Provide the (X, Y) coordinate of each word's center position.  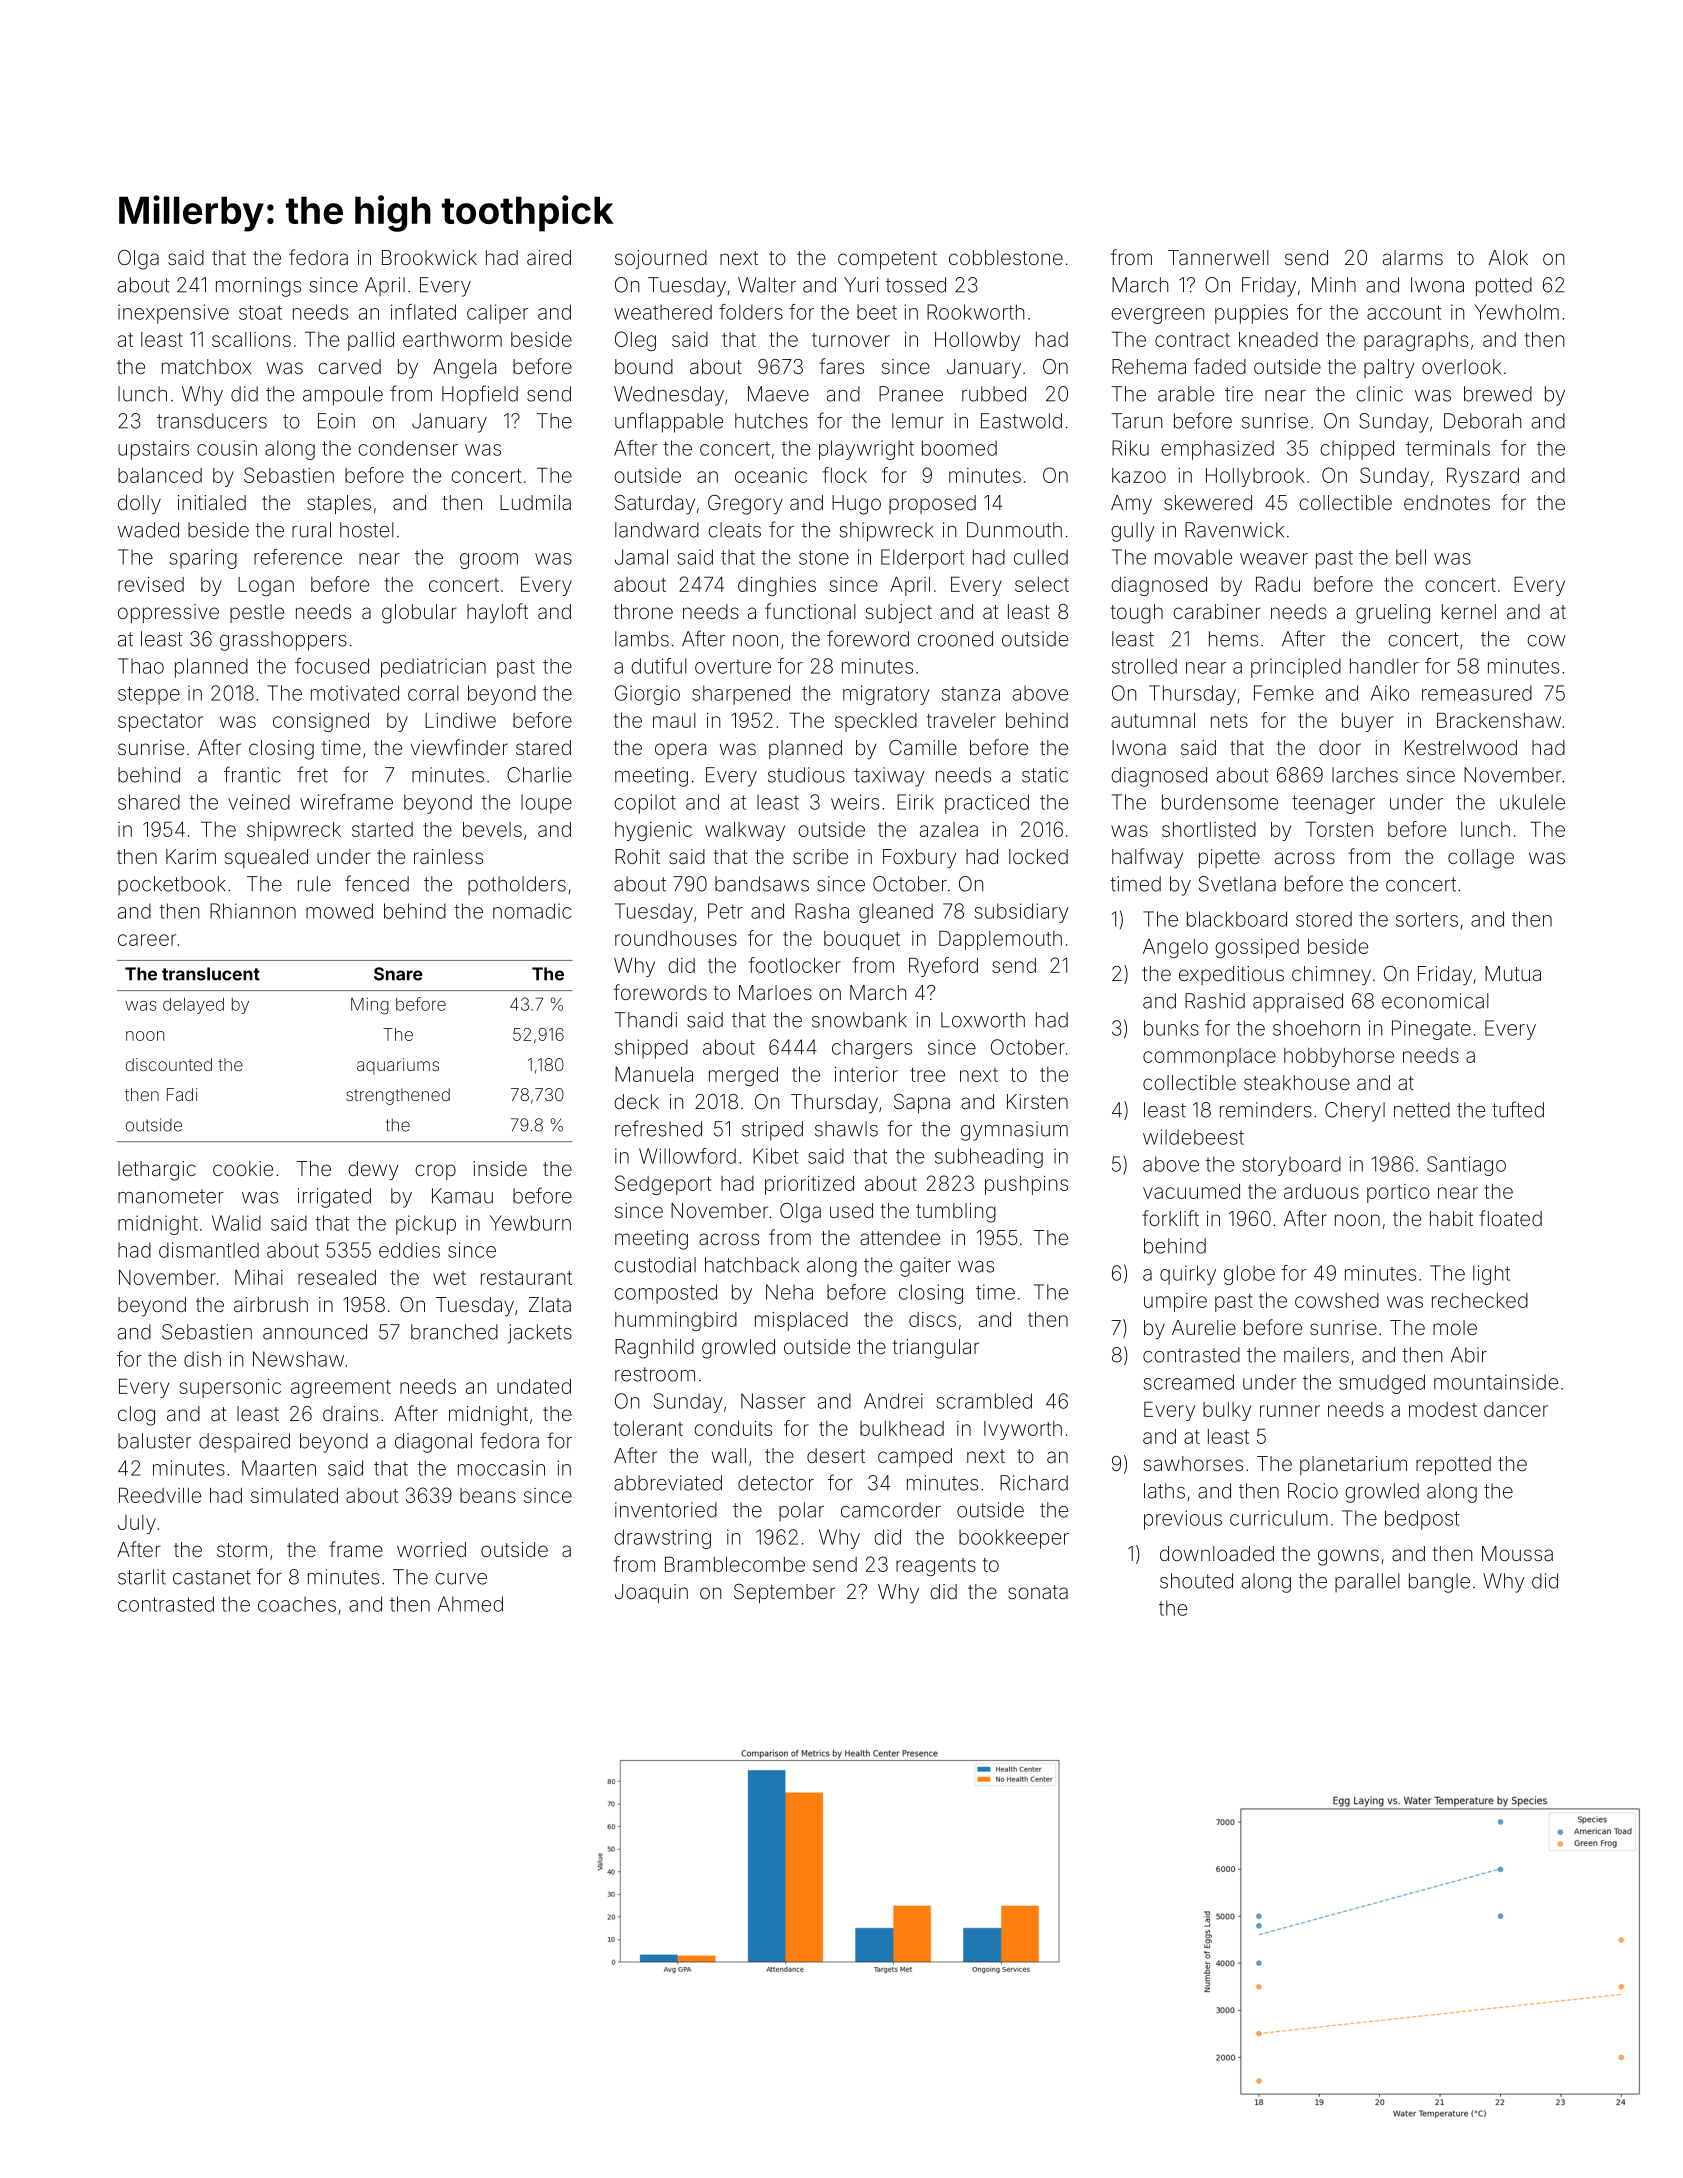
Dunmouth (1014, 530)
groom (489, 561)
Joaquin (651, 1593)
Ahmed (470, 1604)
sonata (1038, 1592)
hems (1233, 639)
